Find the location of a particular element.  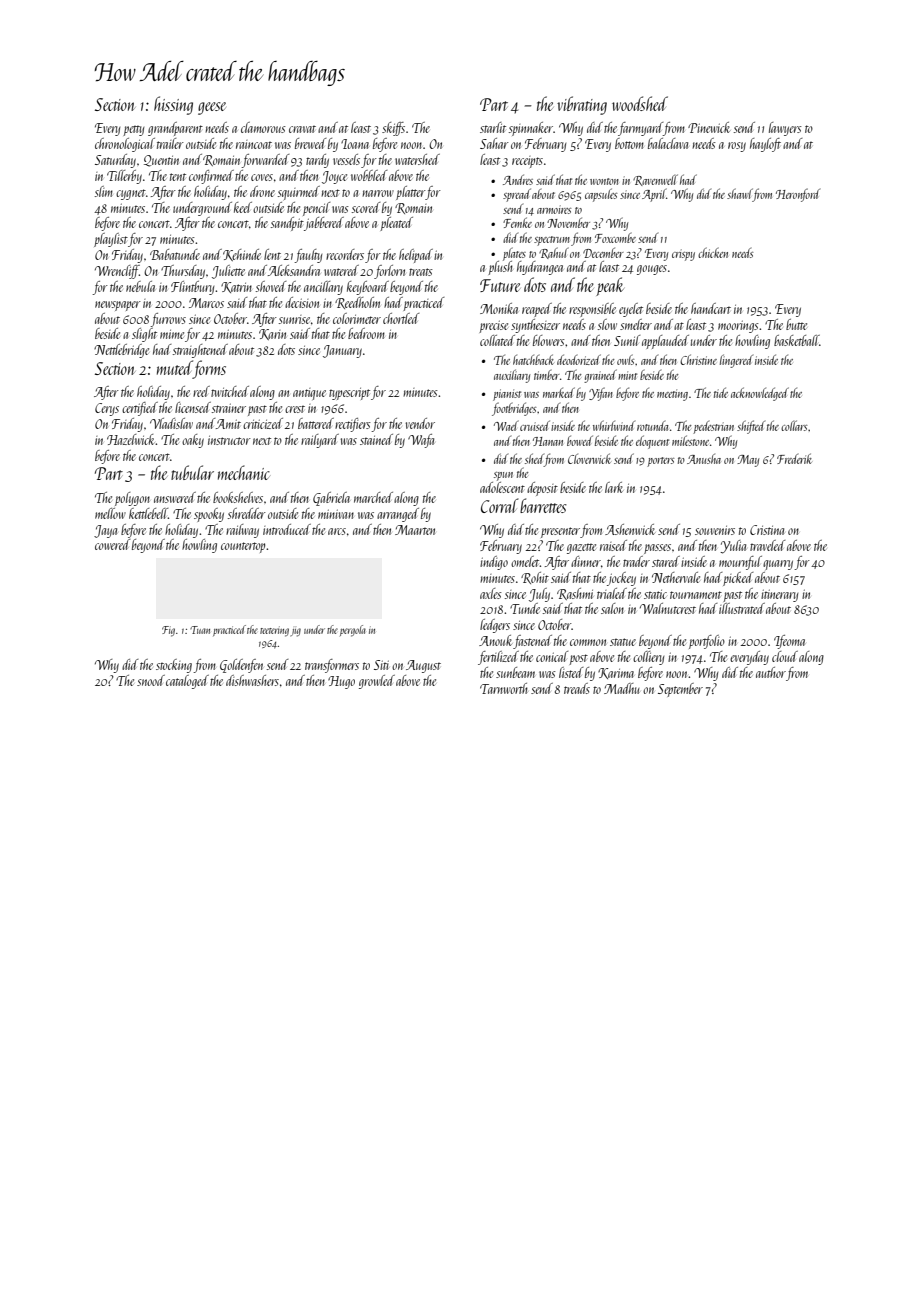

Monika is located at coordinates (499, 308).
